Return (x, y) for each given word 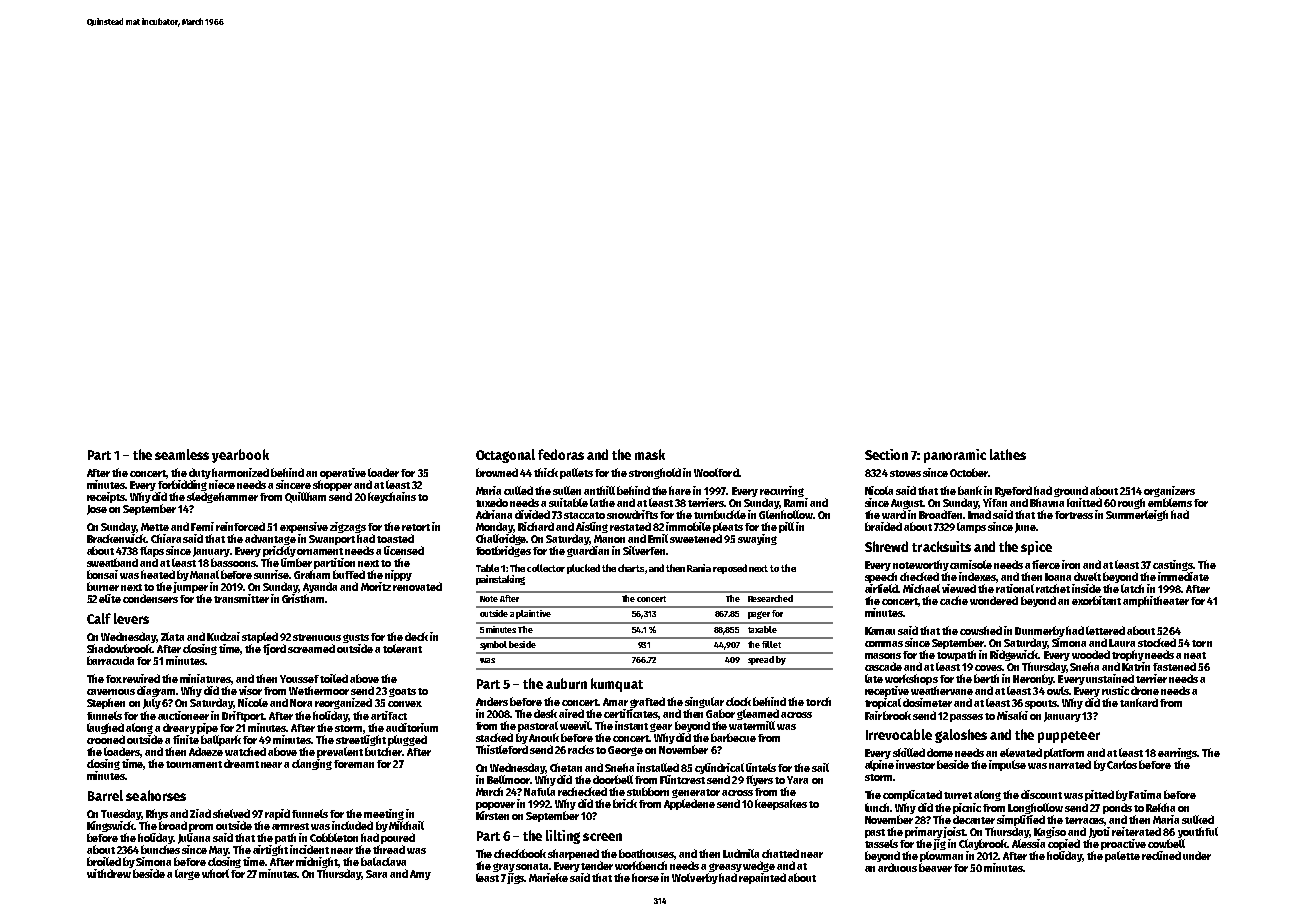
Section (886, 454)
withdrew (109, 873)
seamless (182, 454)
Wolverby (695, 878)
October (969, 472)
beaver (935, 867)
